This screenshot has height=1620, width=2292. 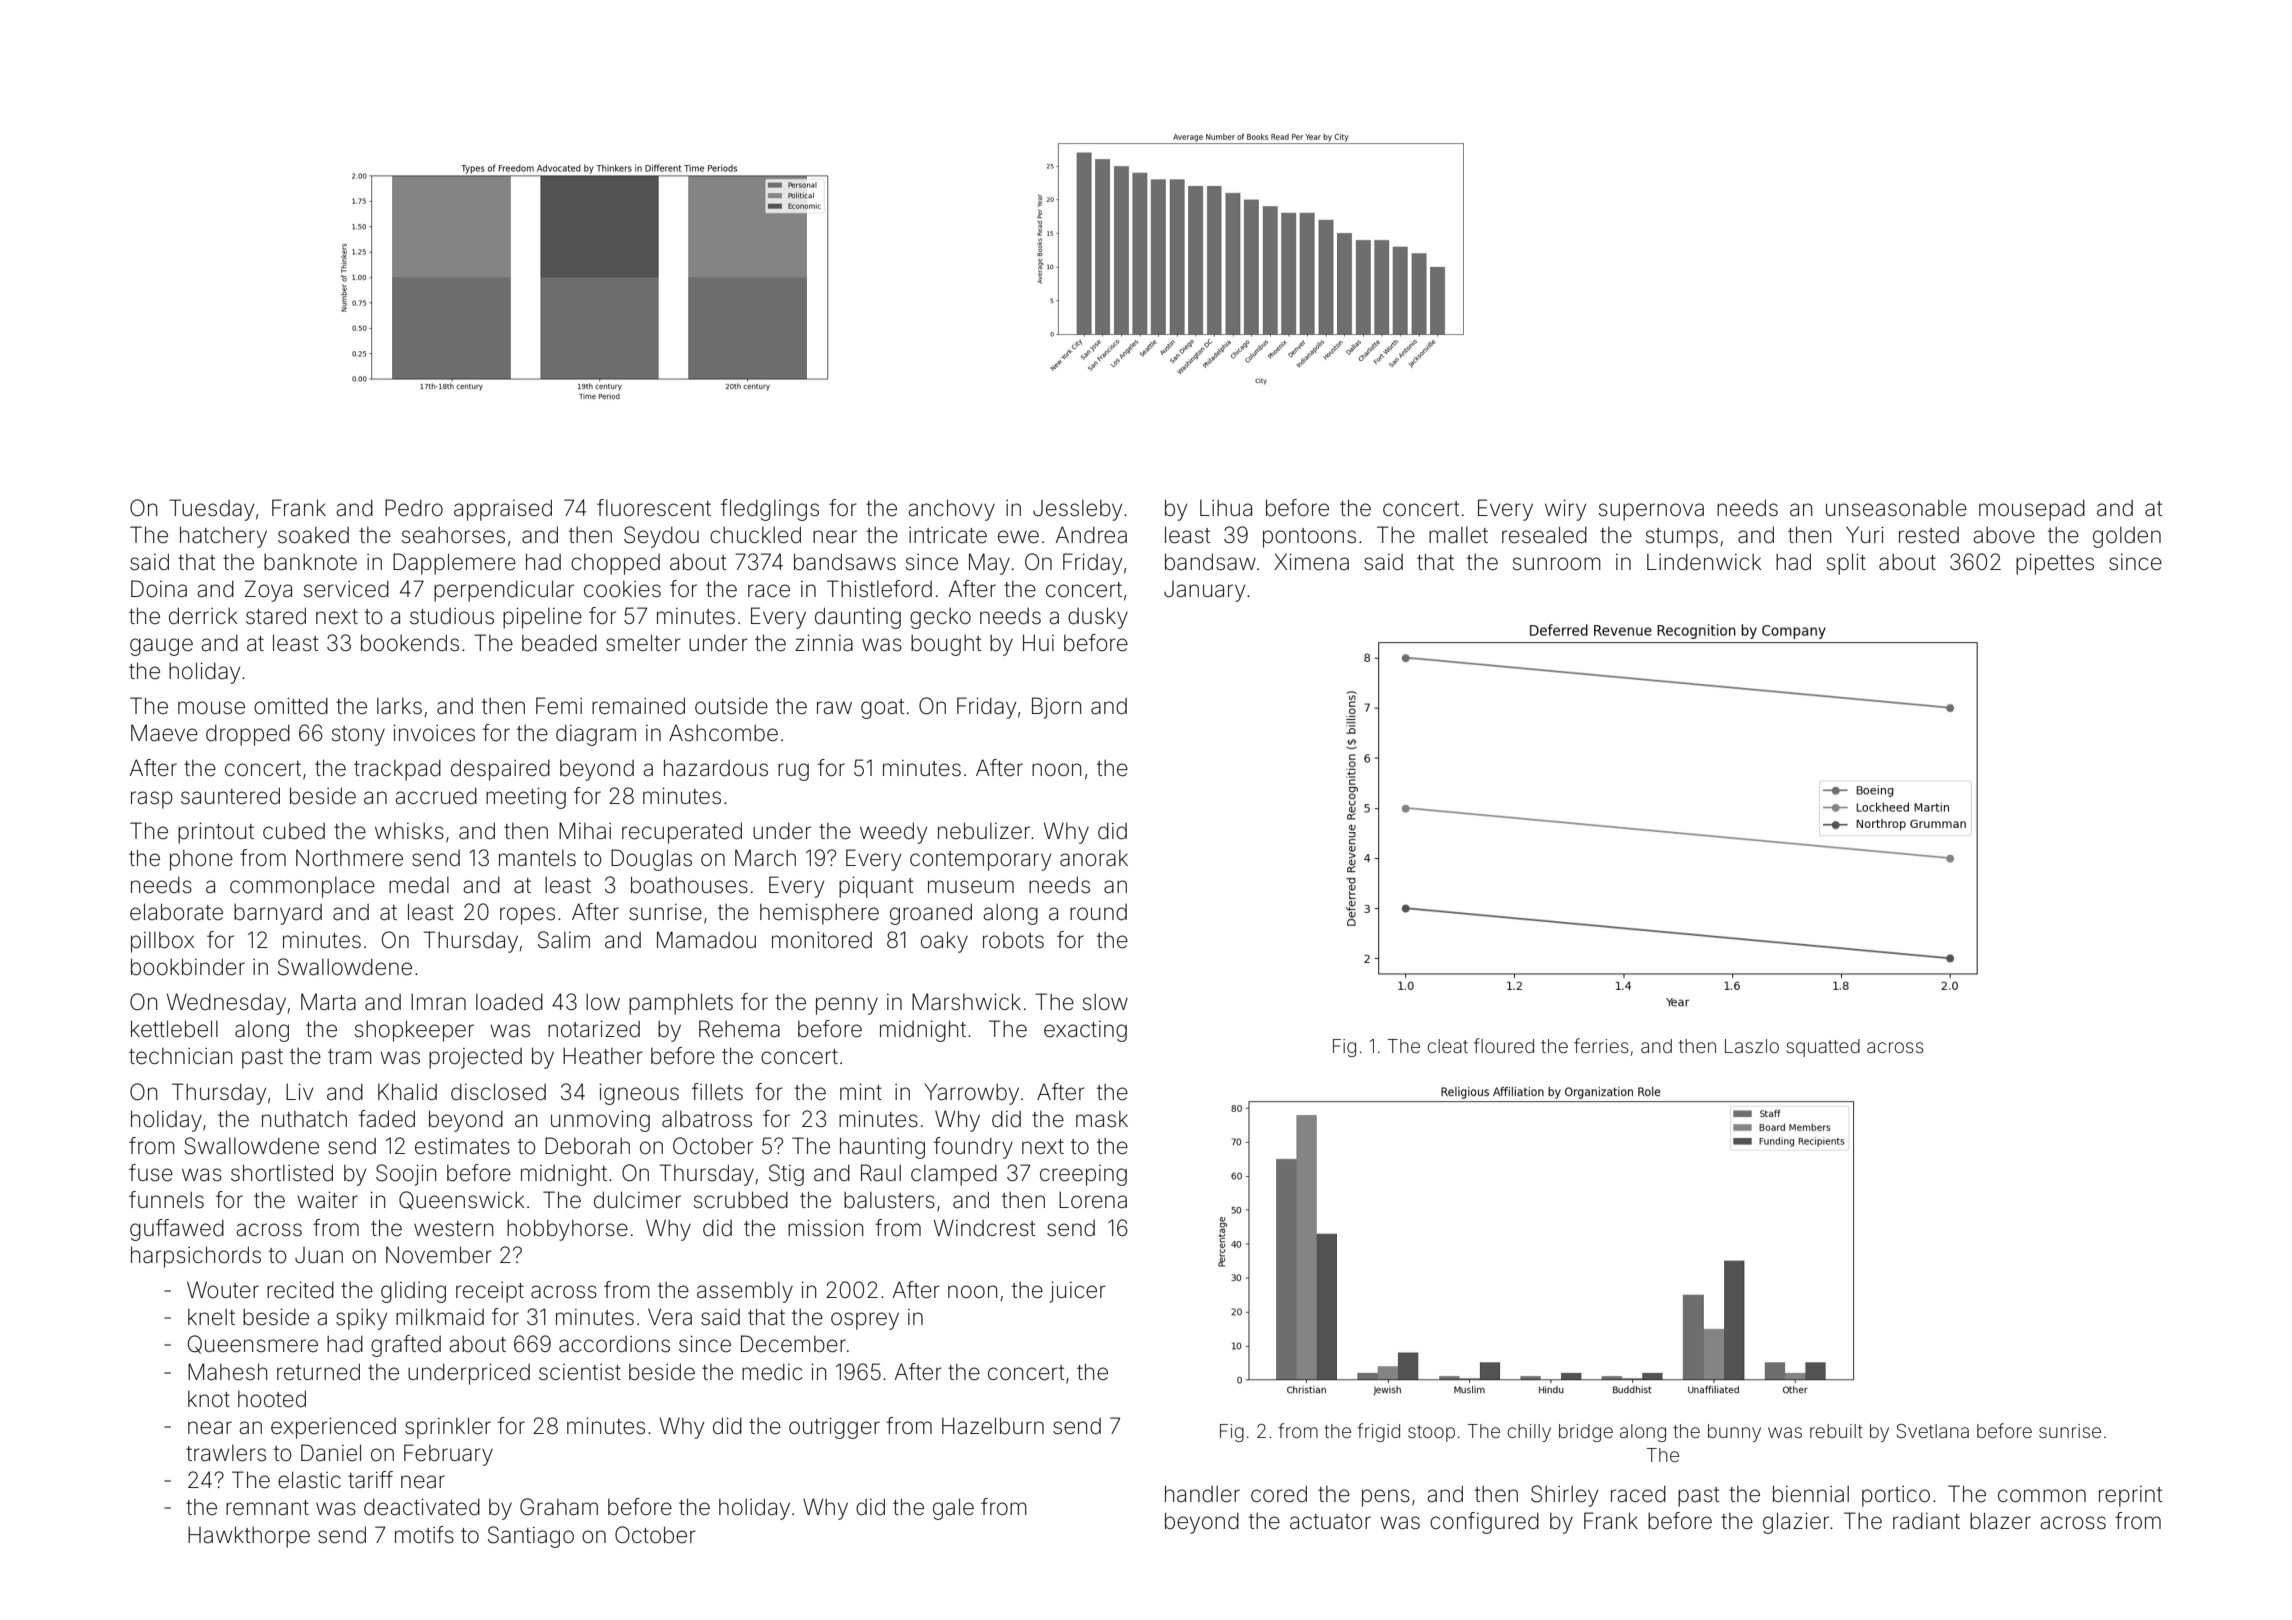 I want to click on Maeve, so click(x=164, y=733).
